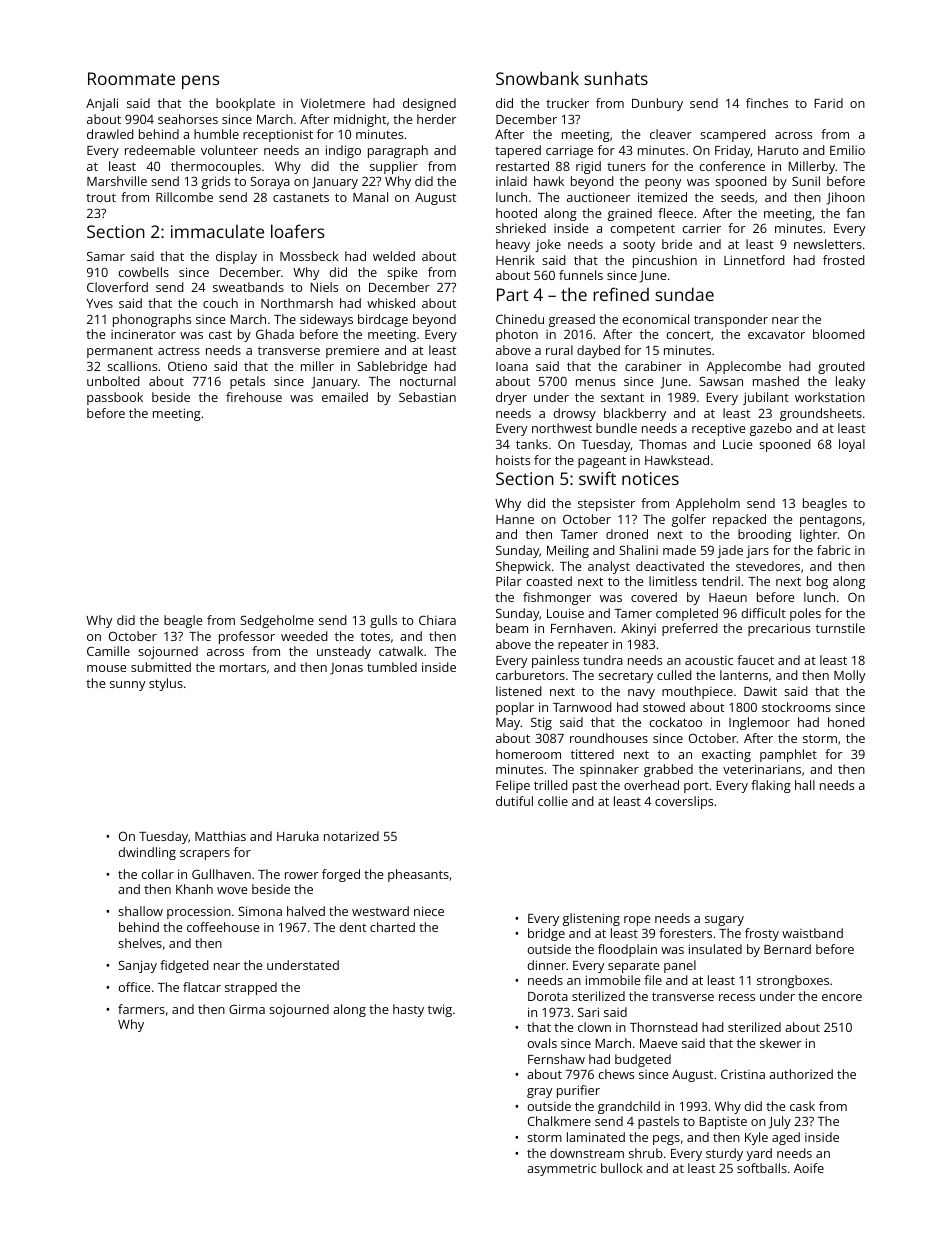 This screenshot has height=1233, width=952. Describe the element at coordinates (812, 933) in the screenshot. I see `waistband` at that location.
